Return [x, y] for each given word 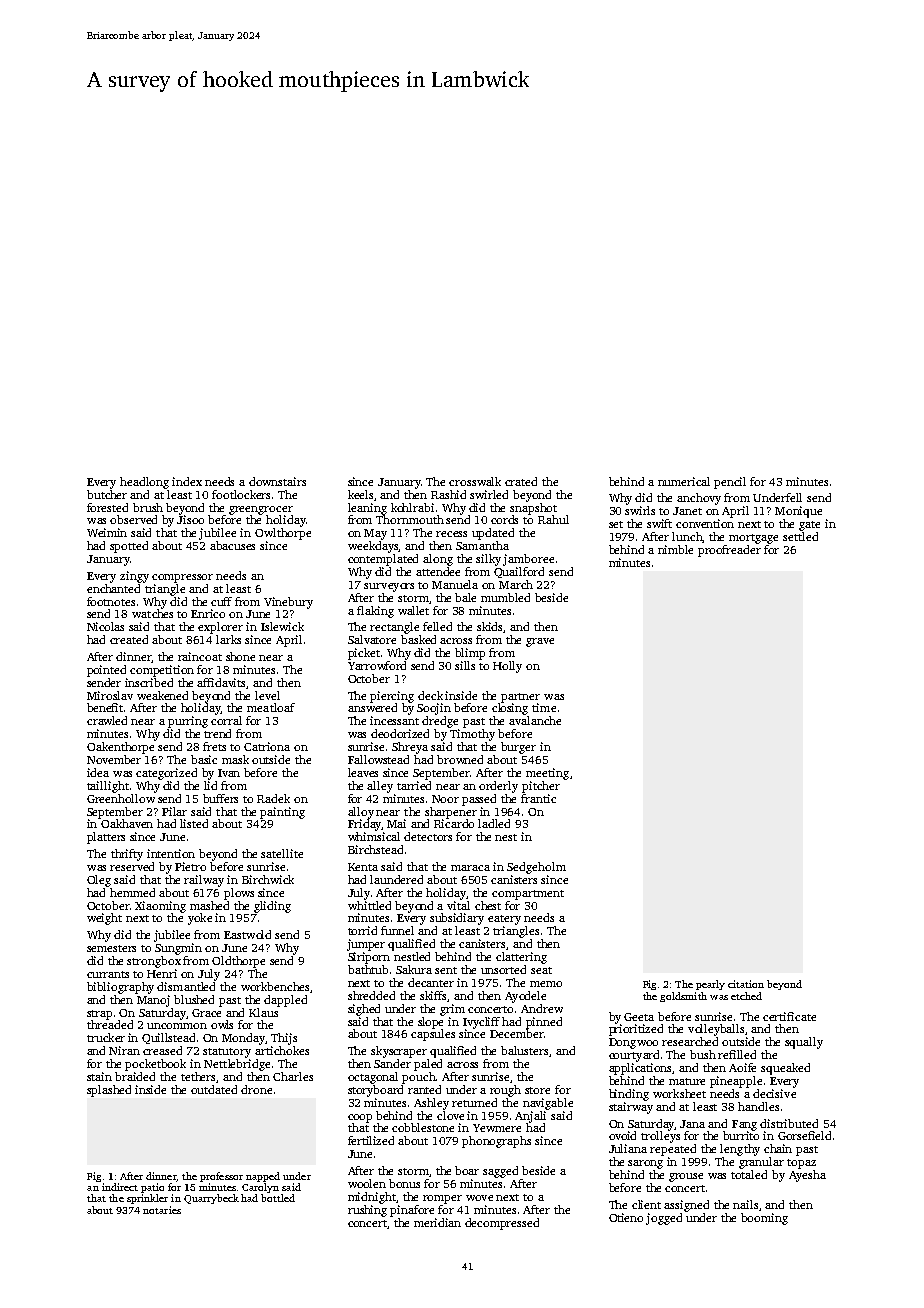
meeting [547, 774]
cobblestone [423, 1127]
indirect [120, 1187]
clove [450, 1115]
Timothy [472, 735]
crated [521, 481]
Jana [692, 1124]
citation [746, 984]
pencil [730, 483]
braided [135, 1076]
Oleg [99, 881]
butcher [107, 494]
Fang [744, 1125]
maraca [470, 868]
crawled [107, 720]
